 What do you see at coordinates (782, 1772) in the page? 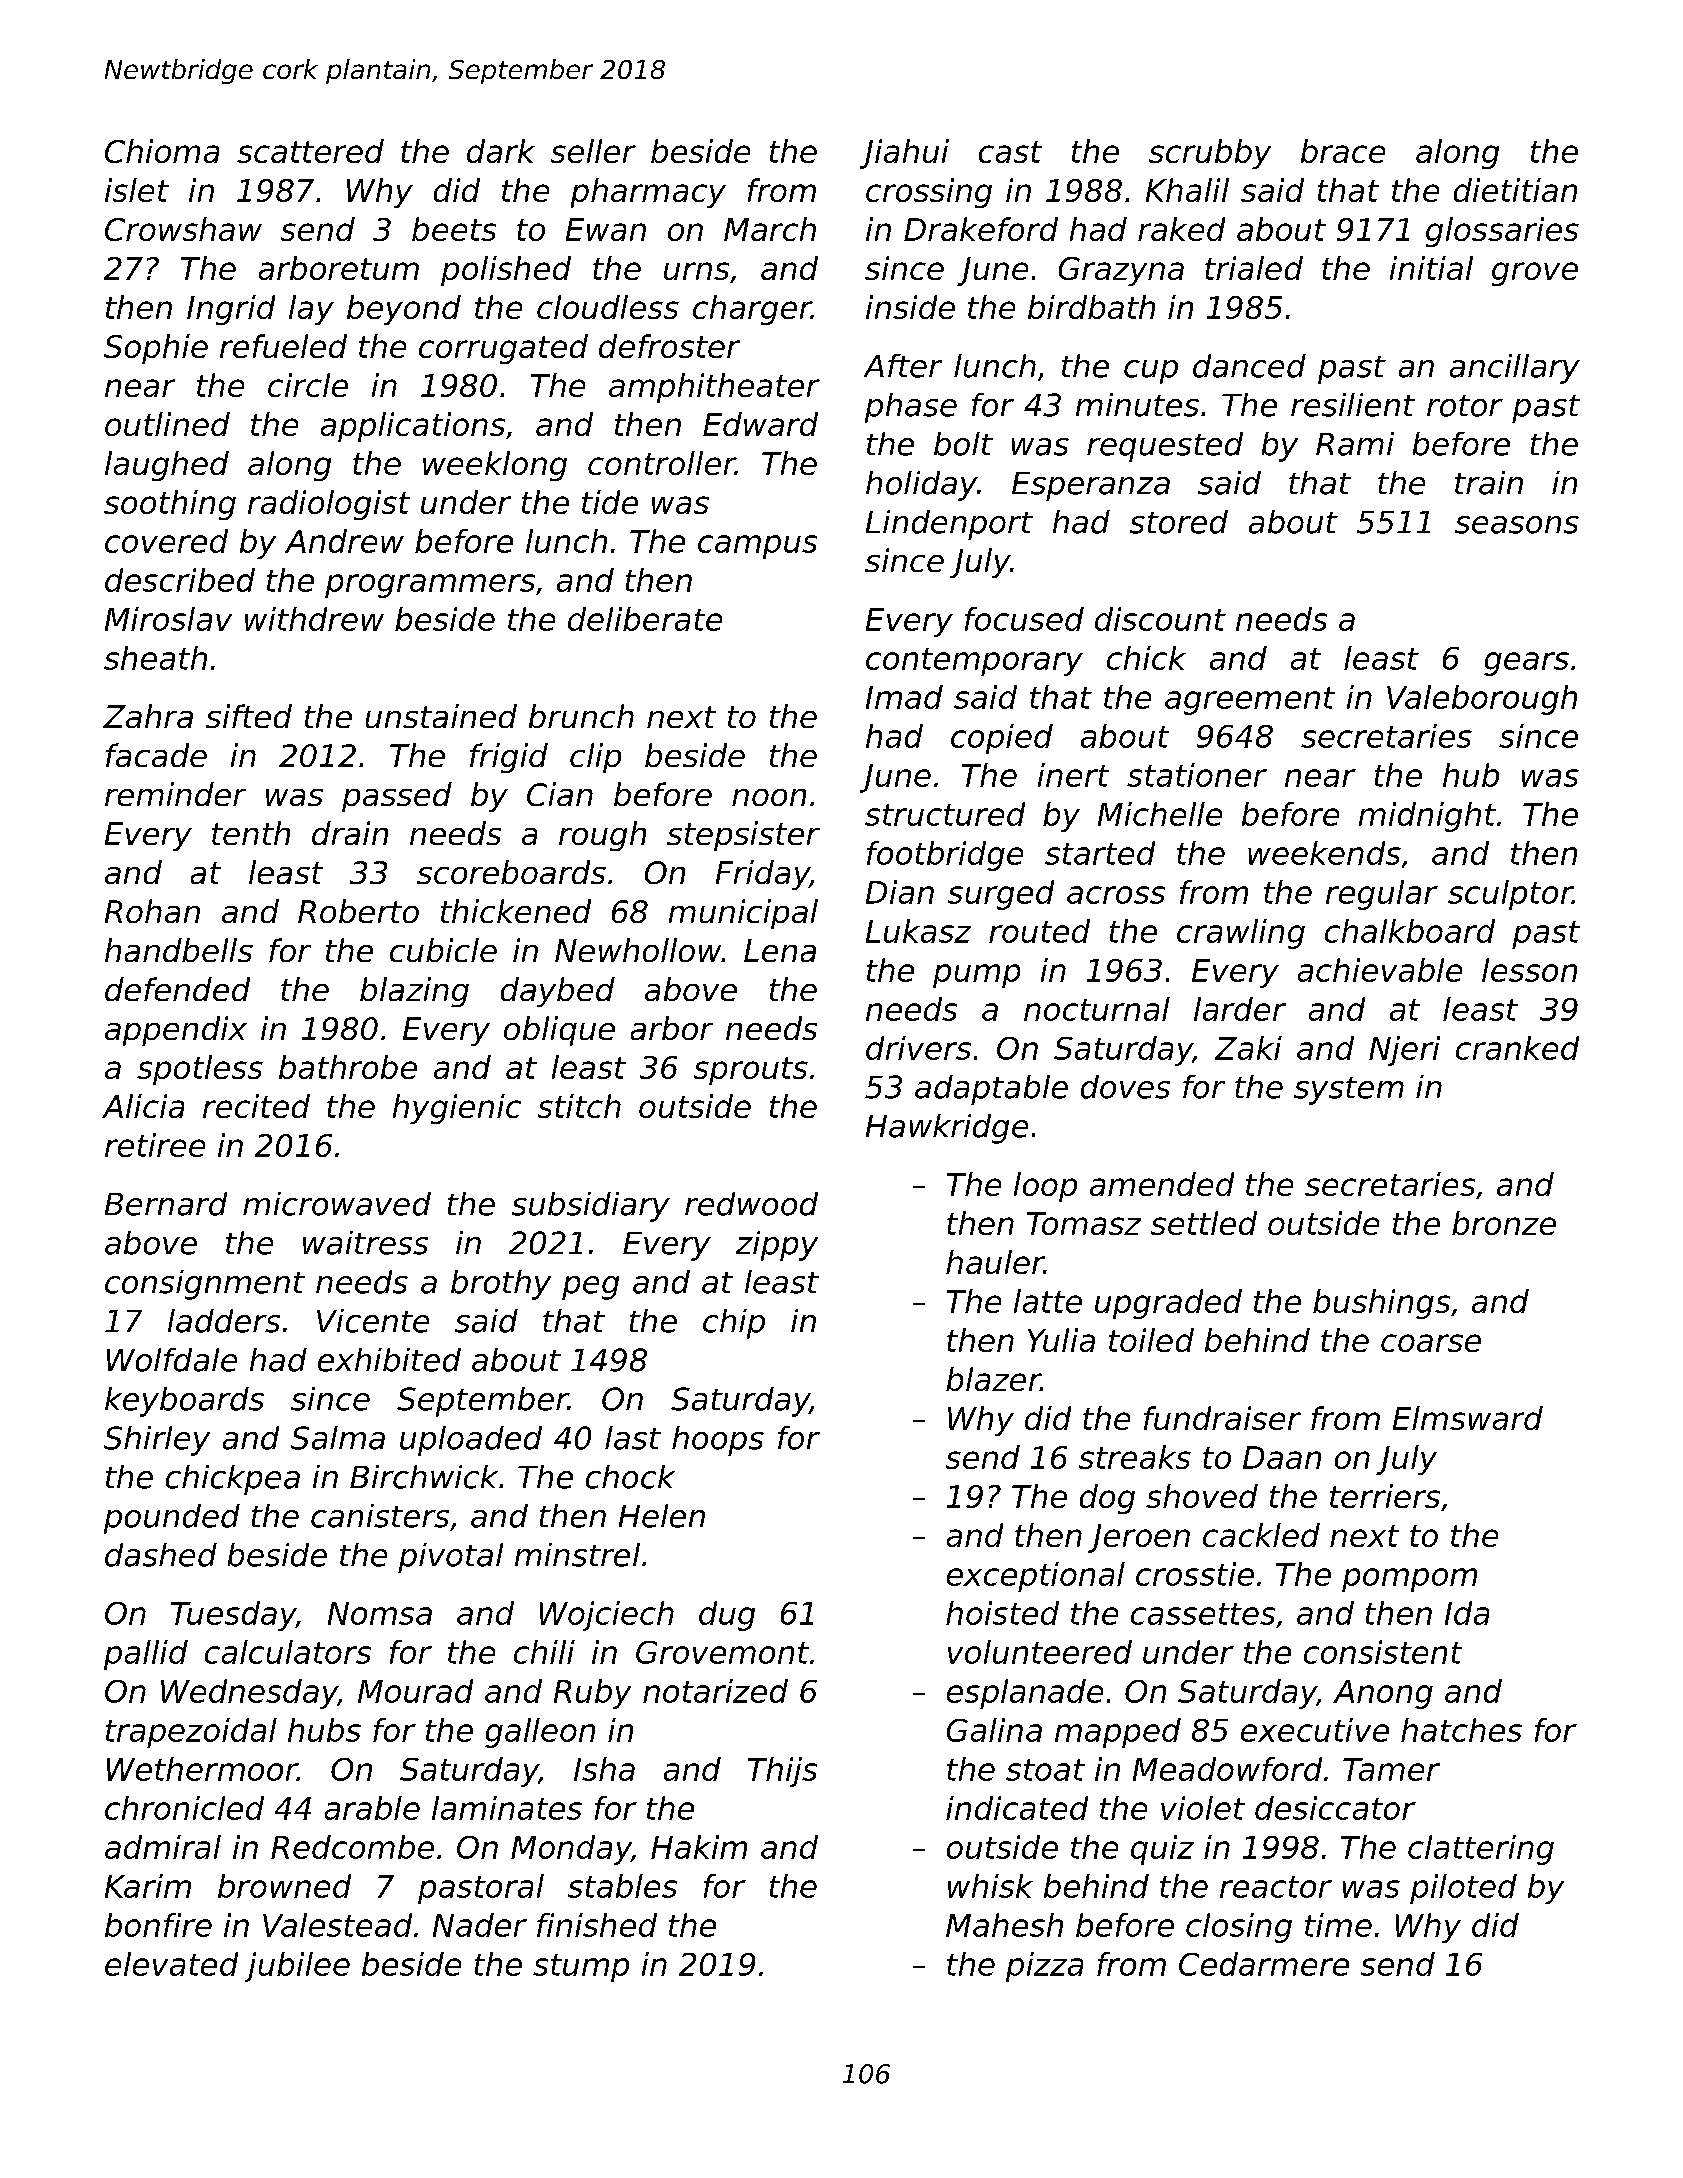
I see `Thijs` at bounding box center [782, 1772].
